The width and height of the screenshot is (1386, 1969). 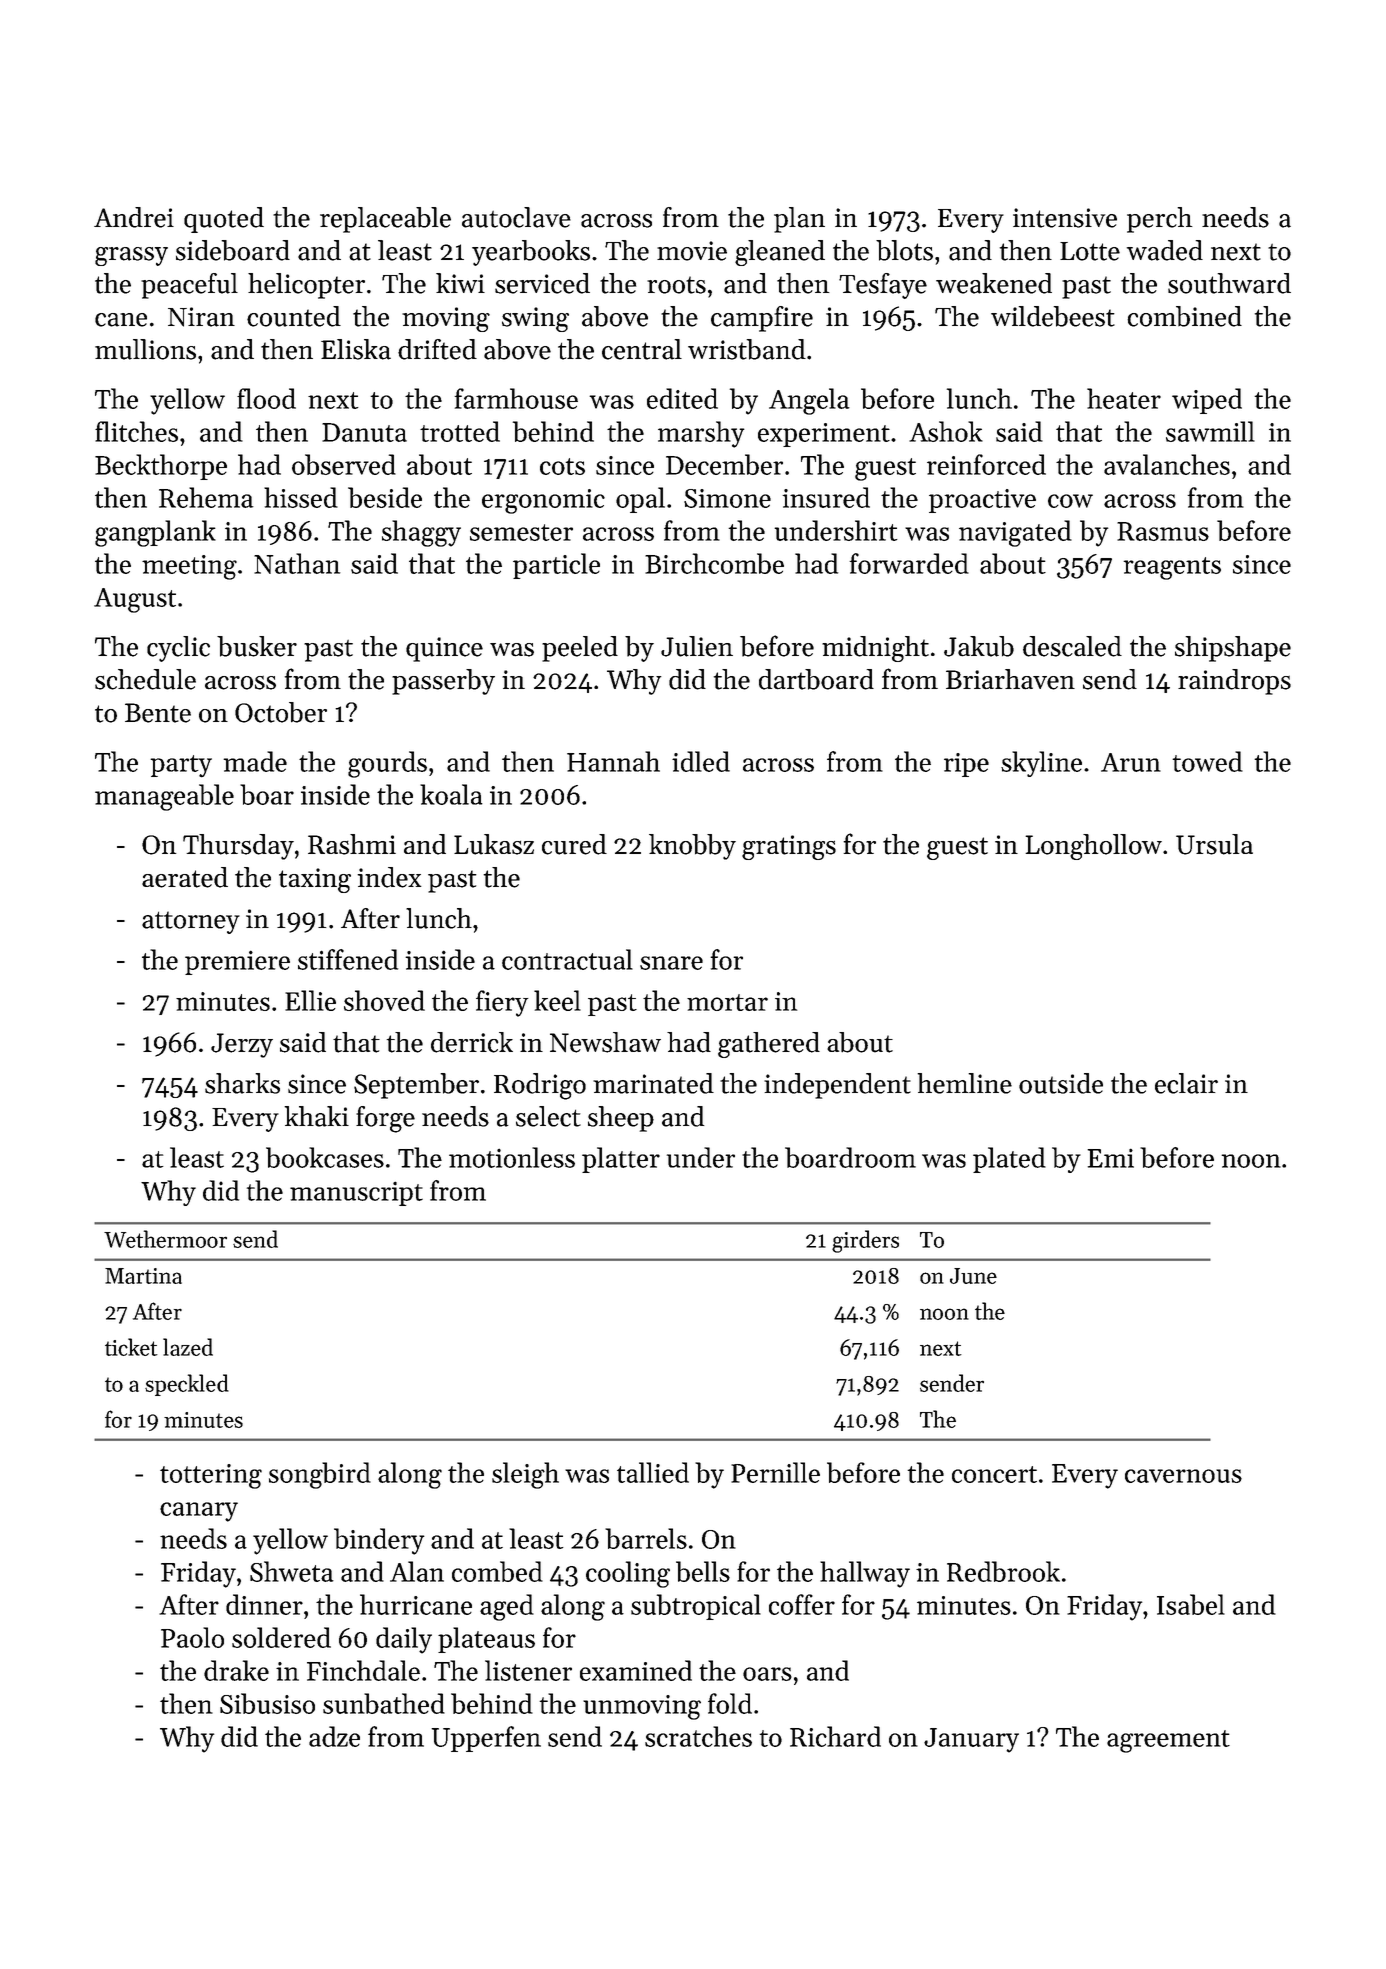 What do you see at coordinates (192, 1637) in the screenshot?
I see `Paolo` at bounding box center [192, 1637].
